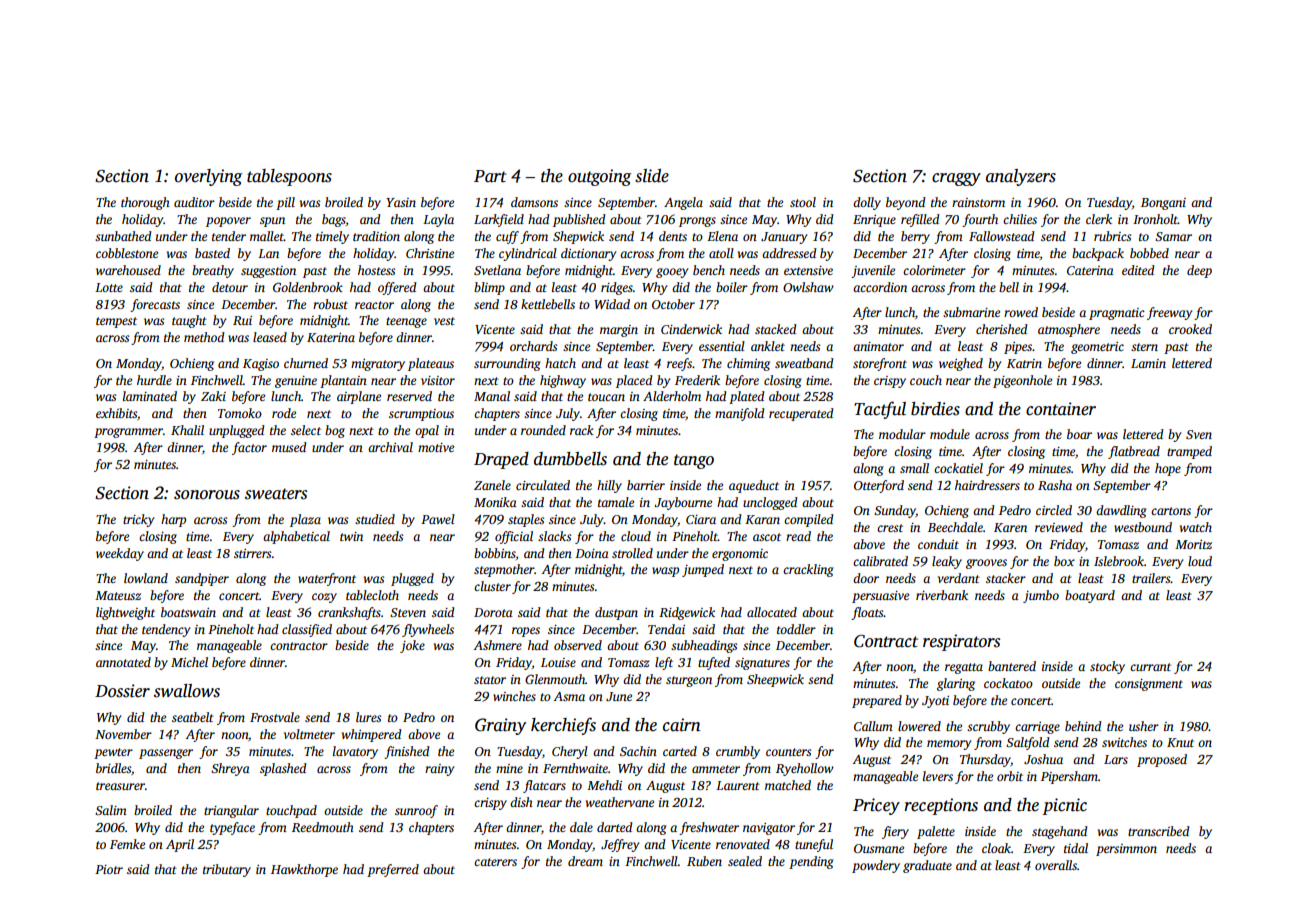  What do you see at coordinates (1117, 314) in the document?
I see `pragmatic` at bounding box center [1117, 314].
